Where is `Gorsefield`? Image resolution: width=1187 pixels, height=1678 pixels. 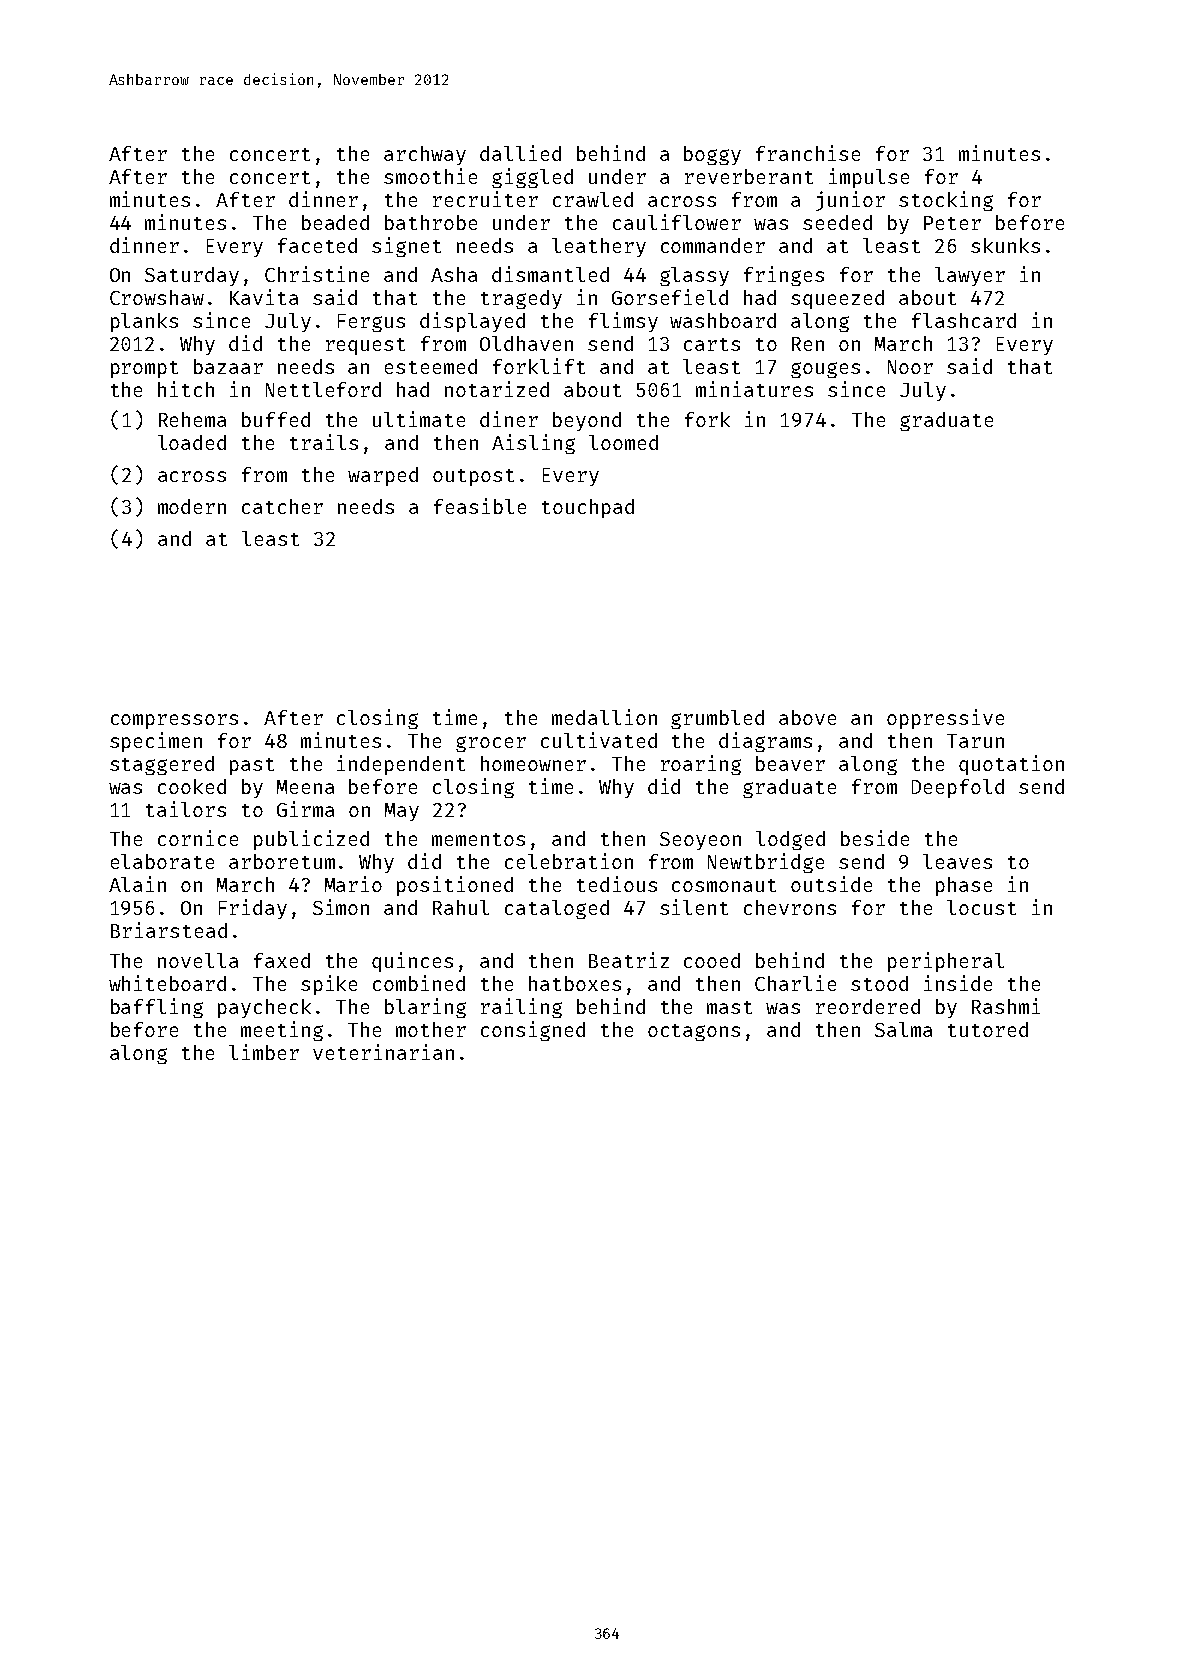
Gorsefield is located at coordinates (670, 297).
